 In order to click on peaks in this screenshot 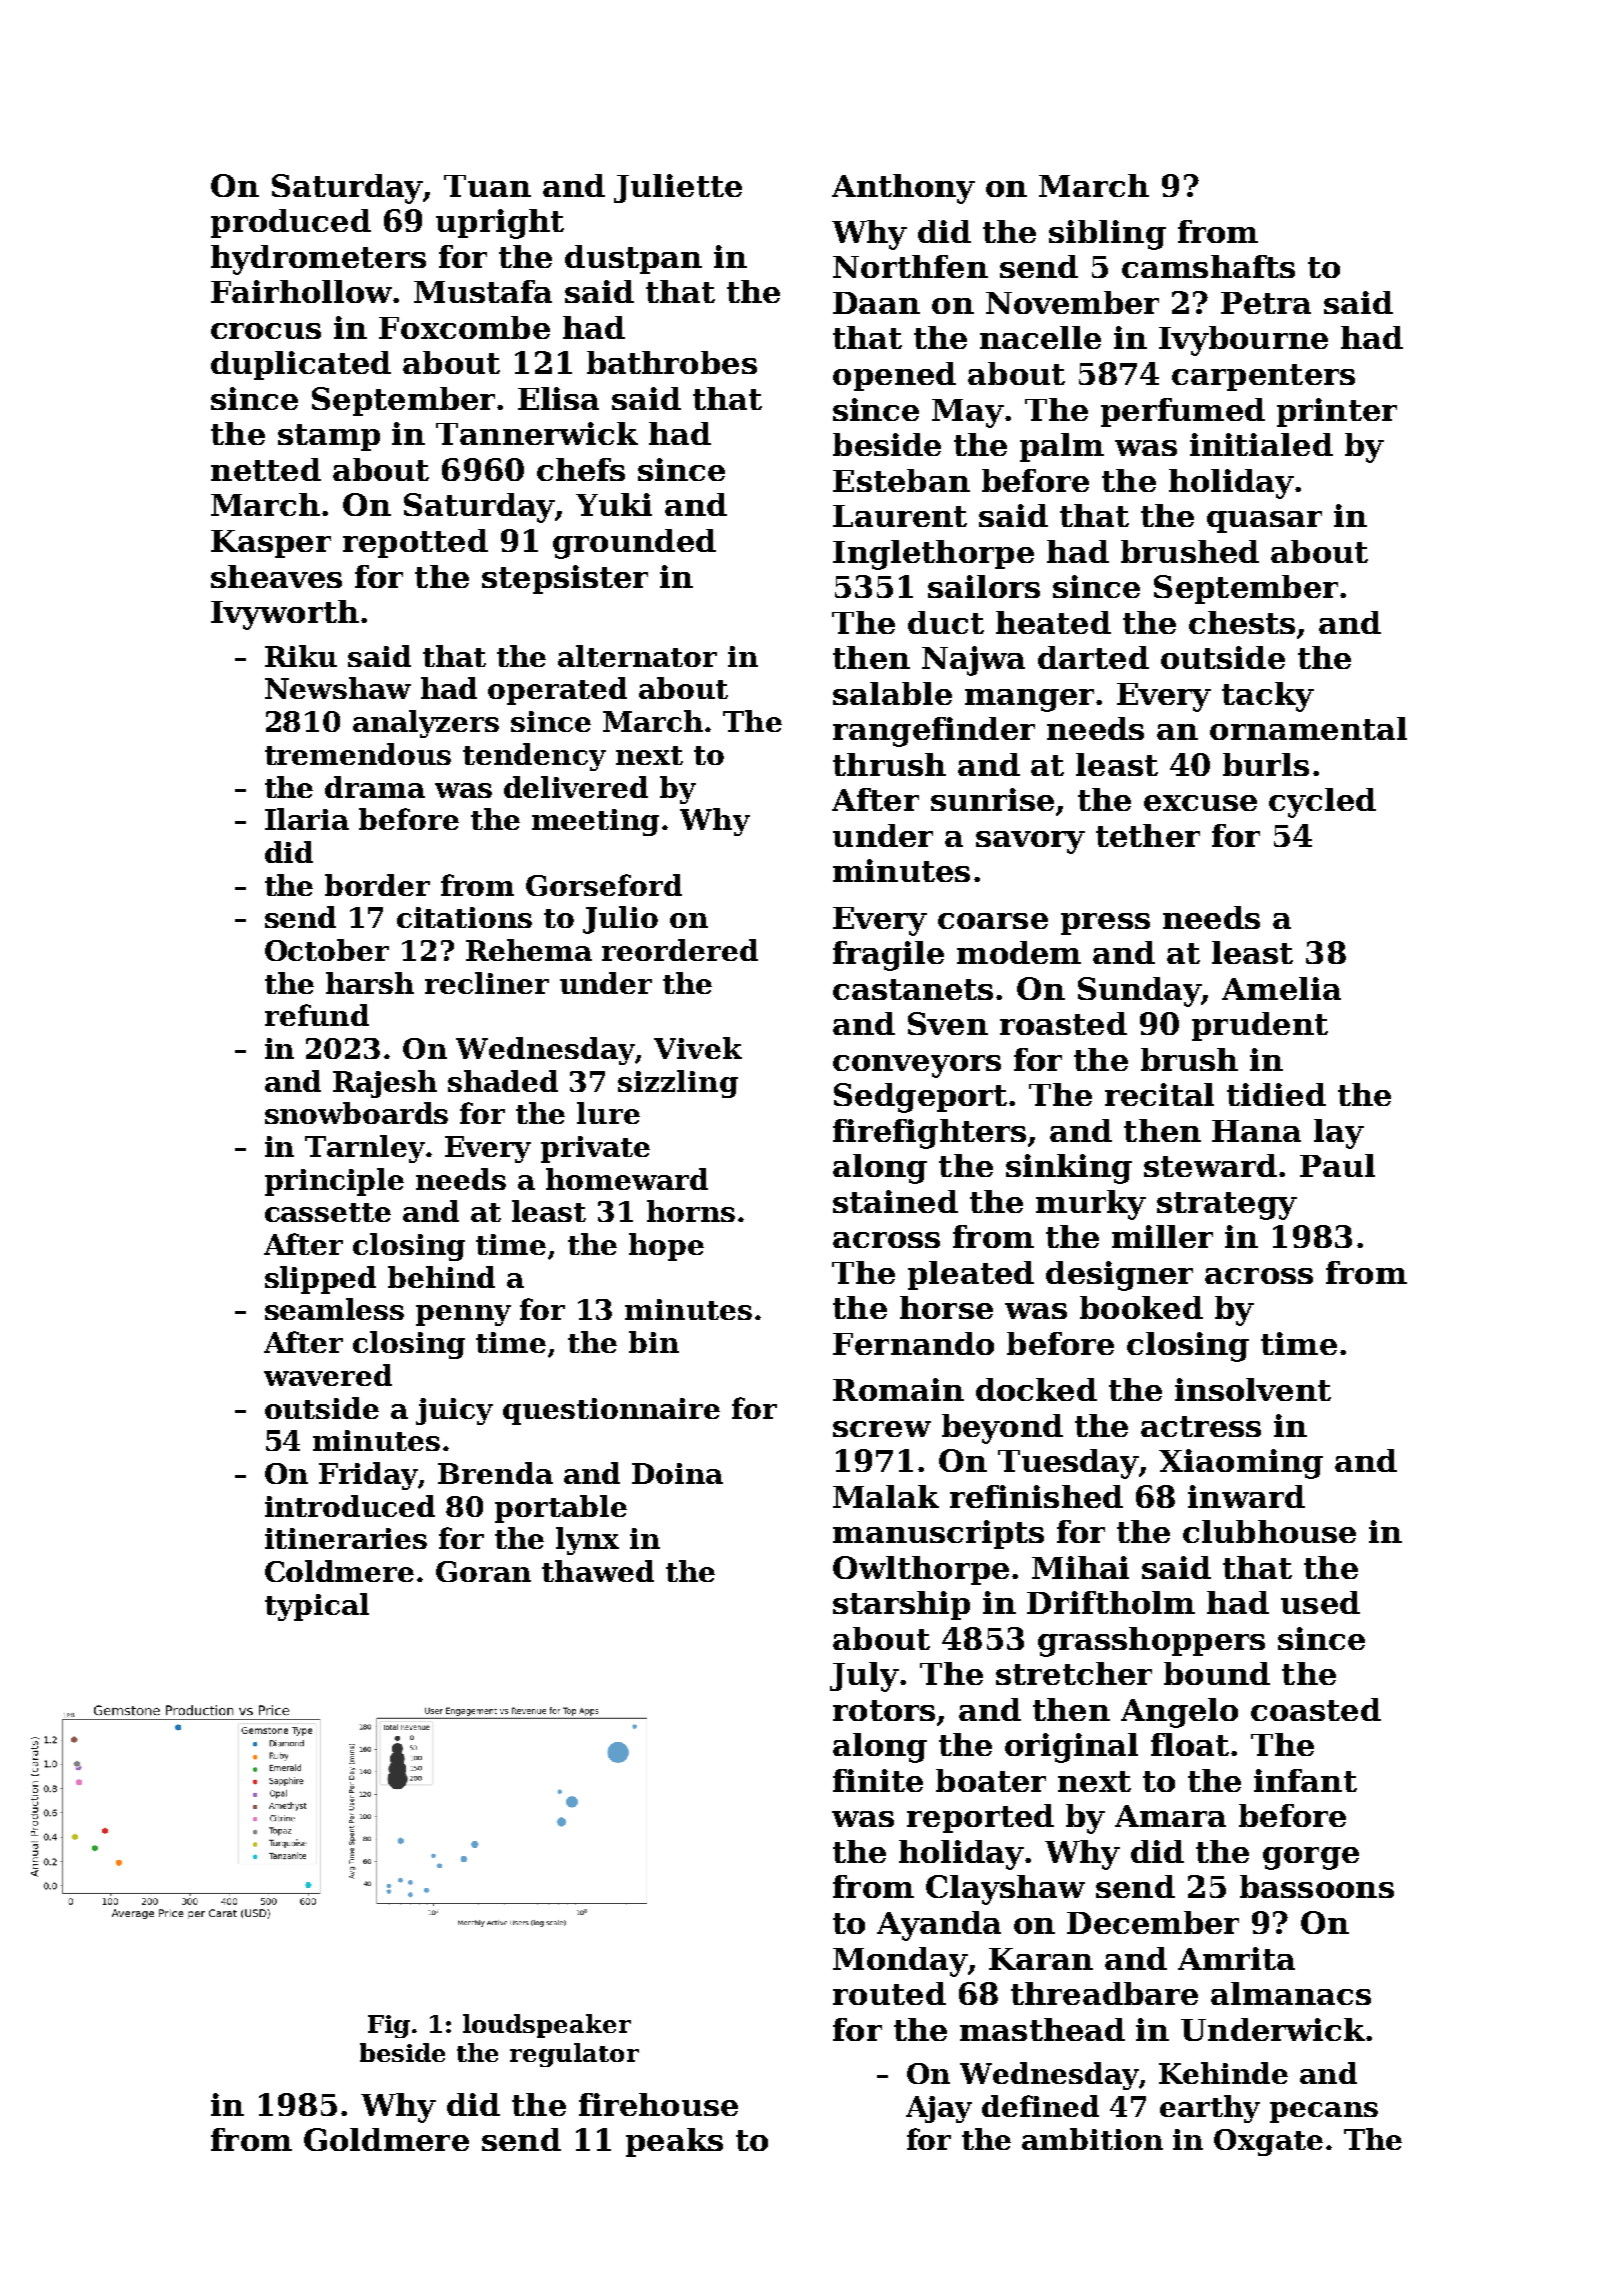, I will do `click(674, 2142)`.
